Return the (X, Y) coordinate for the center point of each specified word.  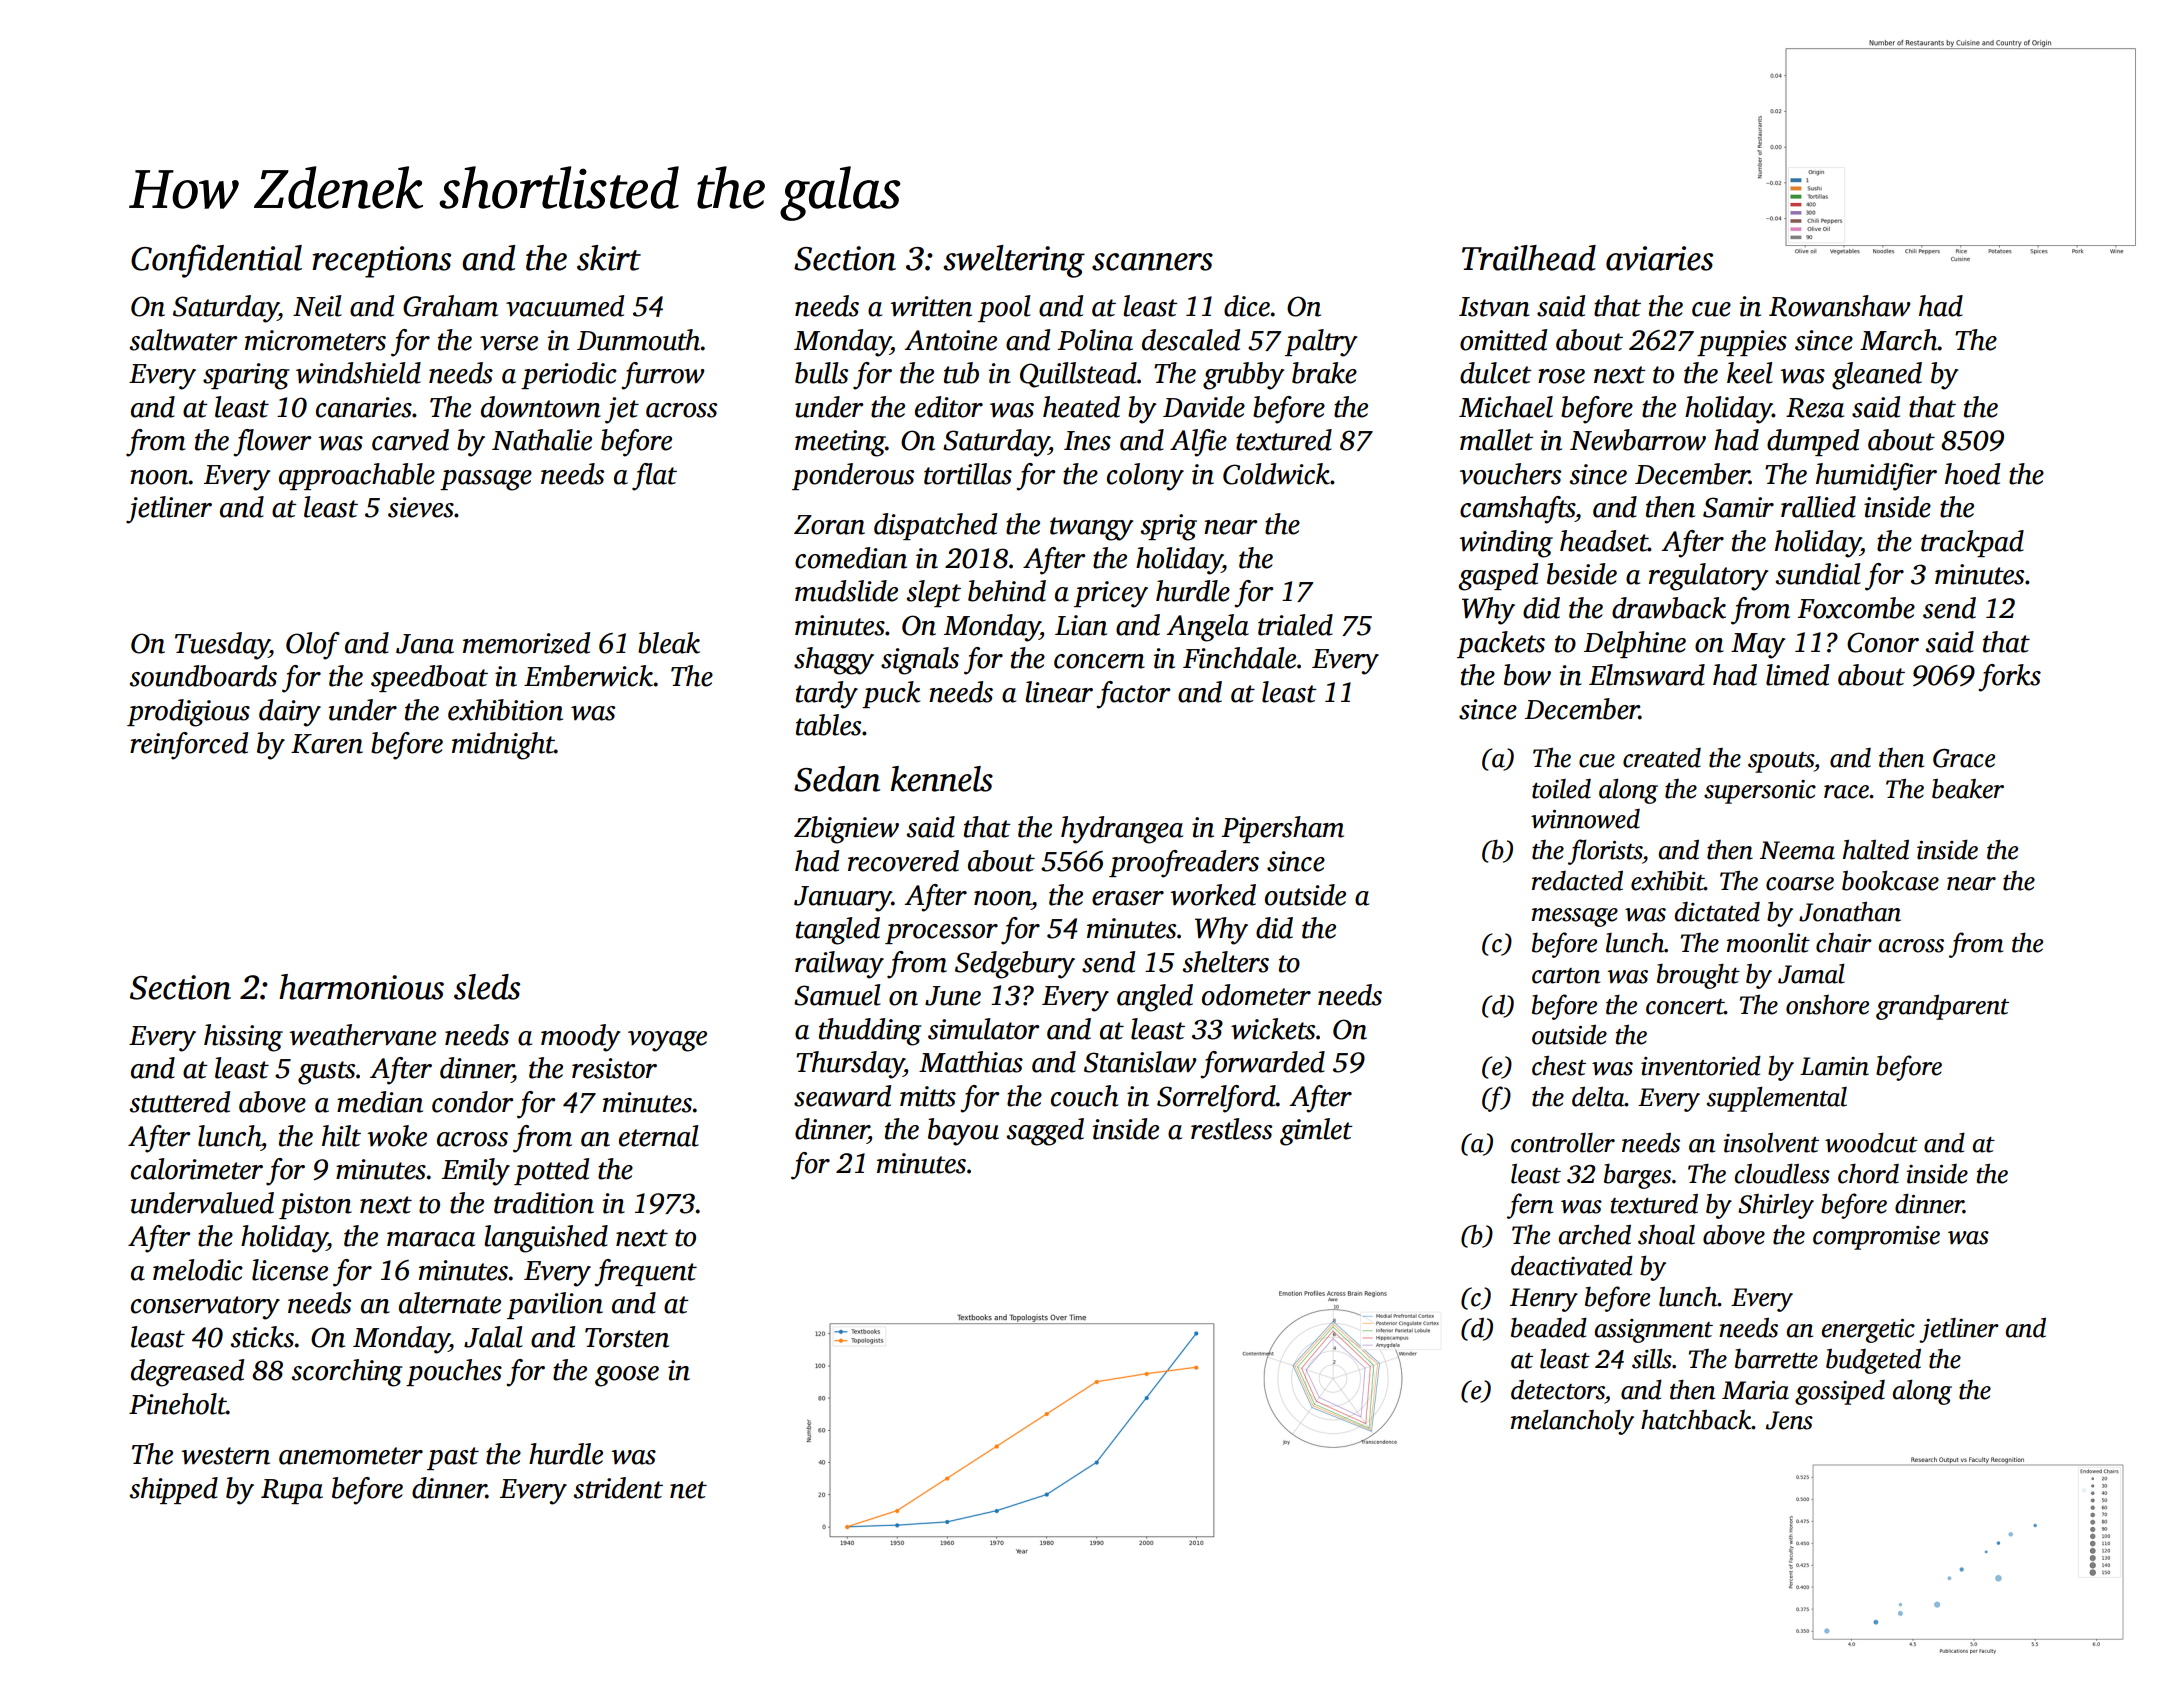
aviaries (1659, 258)
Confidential (216, 261)
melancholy (1572, 1422)
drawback (1669, 608)
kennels (942, 779)
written (931, 306)
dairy (290, 713)
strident (618, 1488)
